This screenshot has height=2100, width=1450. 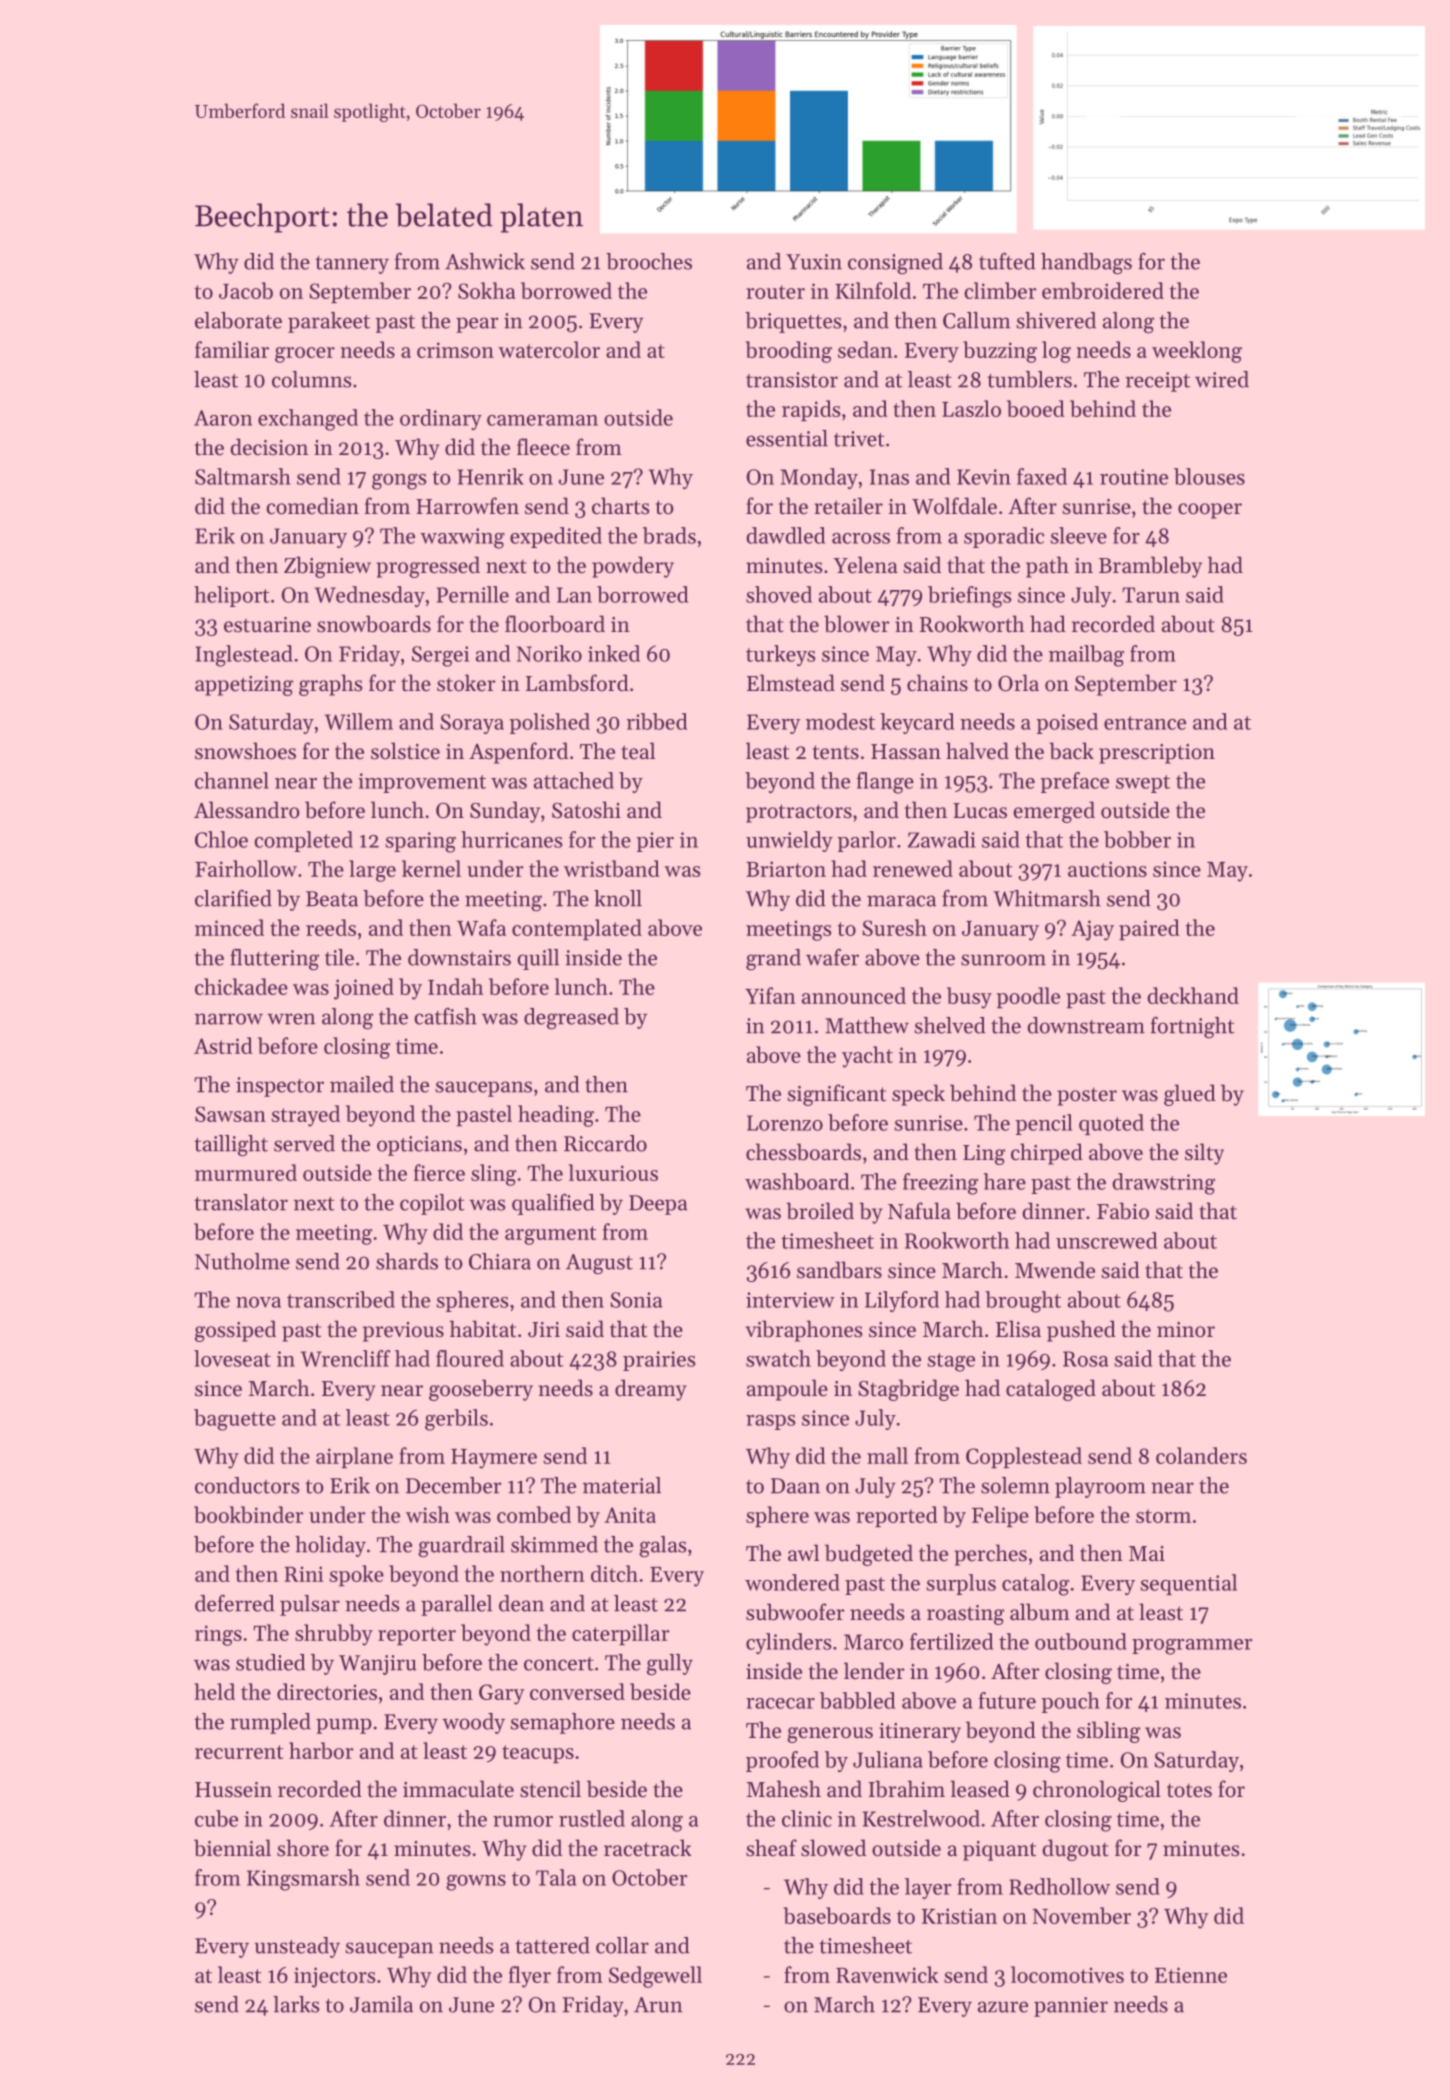 What do you see at coordinates (296, 2004) in the screenshot?
I see `larks` at bounding box center [296, 2004].
